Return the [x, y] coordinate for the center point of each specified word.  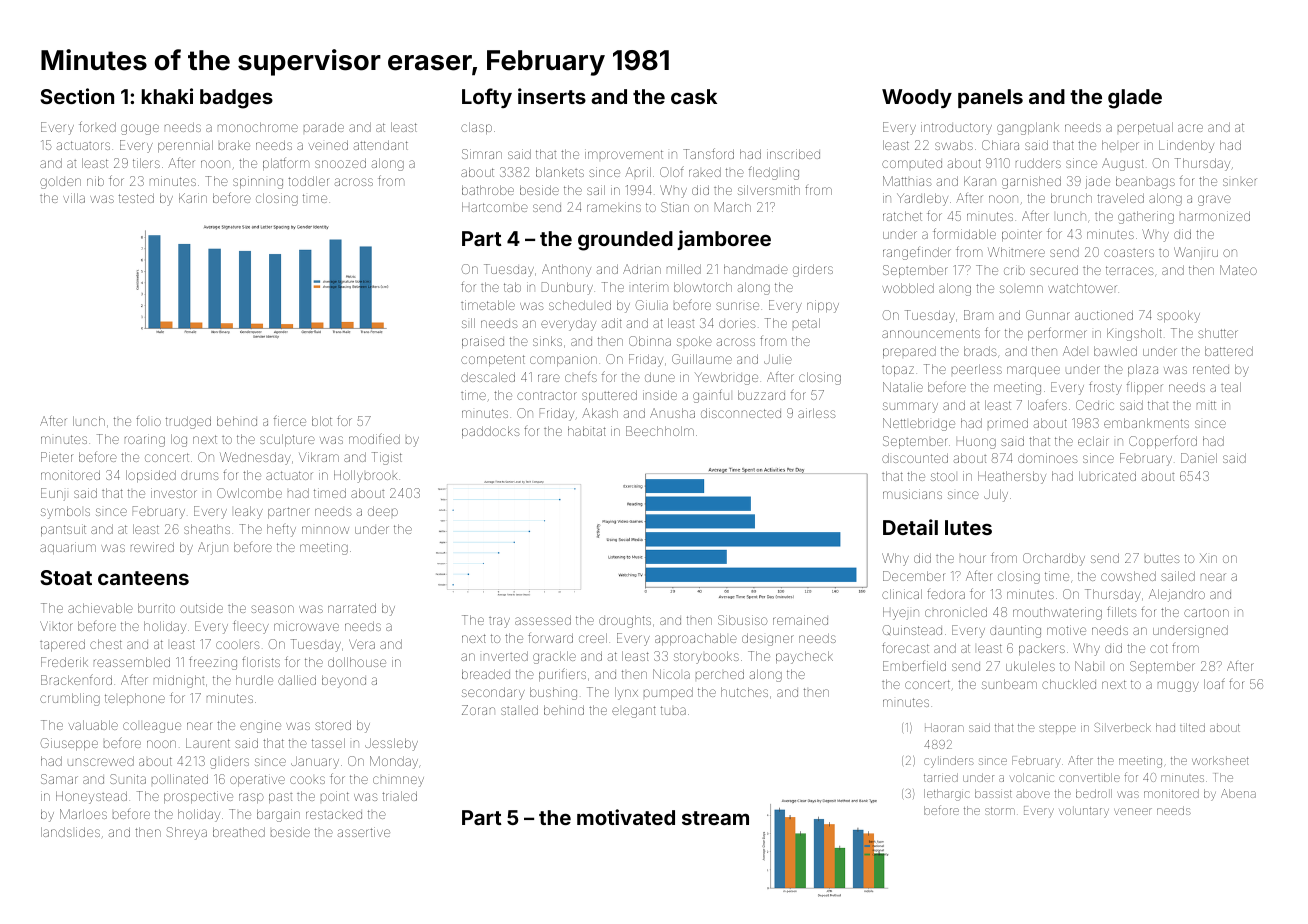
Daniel [1199, 458]
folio [148, 421]
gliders [229, 762]
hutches [744, 692]
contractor [547, 395]
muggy [1178, 686]
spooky [1178, 316]
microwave [306, 626]
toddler [308, 181]
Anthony [566, 270]
